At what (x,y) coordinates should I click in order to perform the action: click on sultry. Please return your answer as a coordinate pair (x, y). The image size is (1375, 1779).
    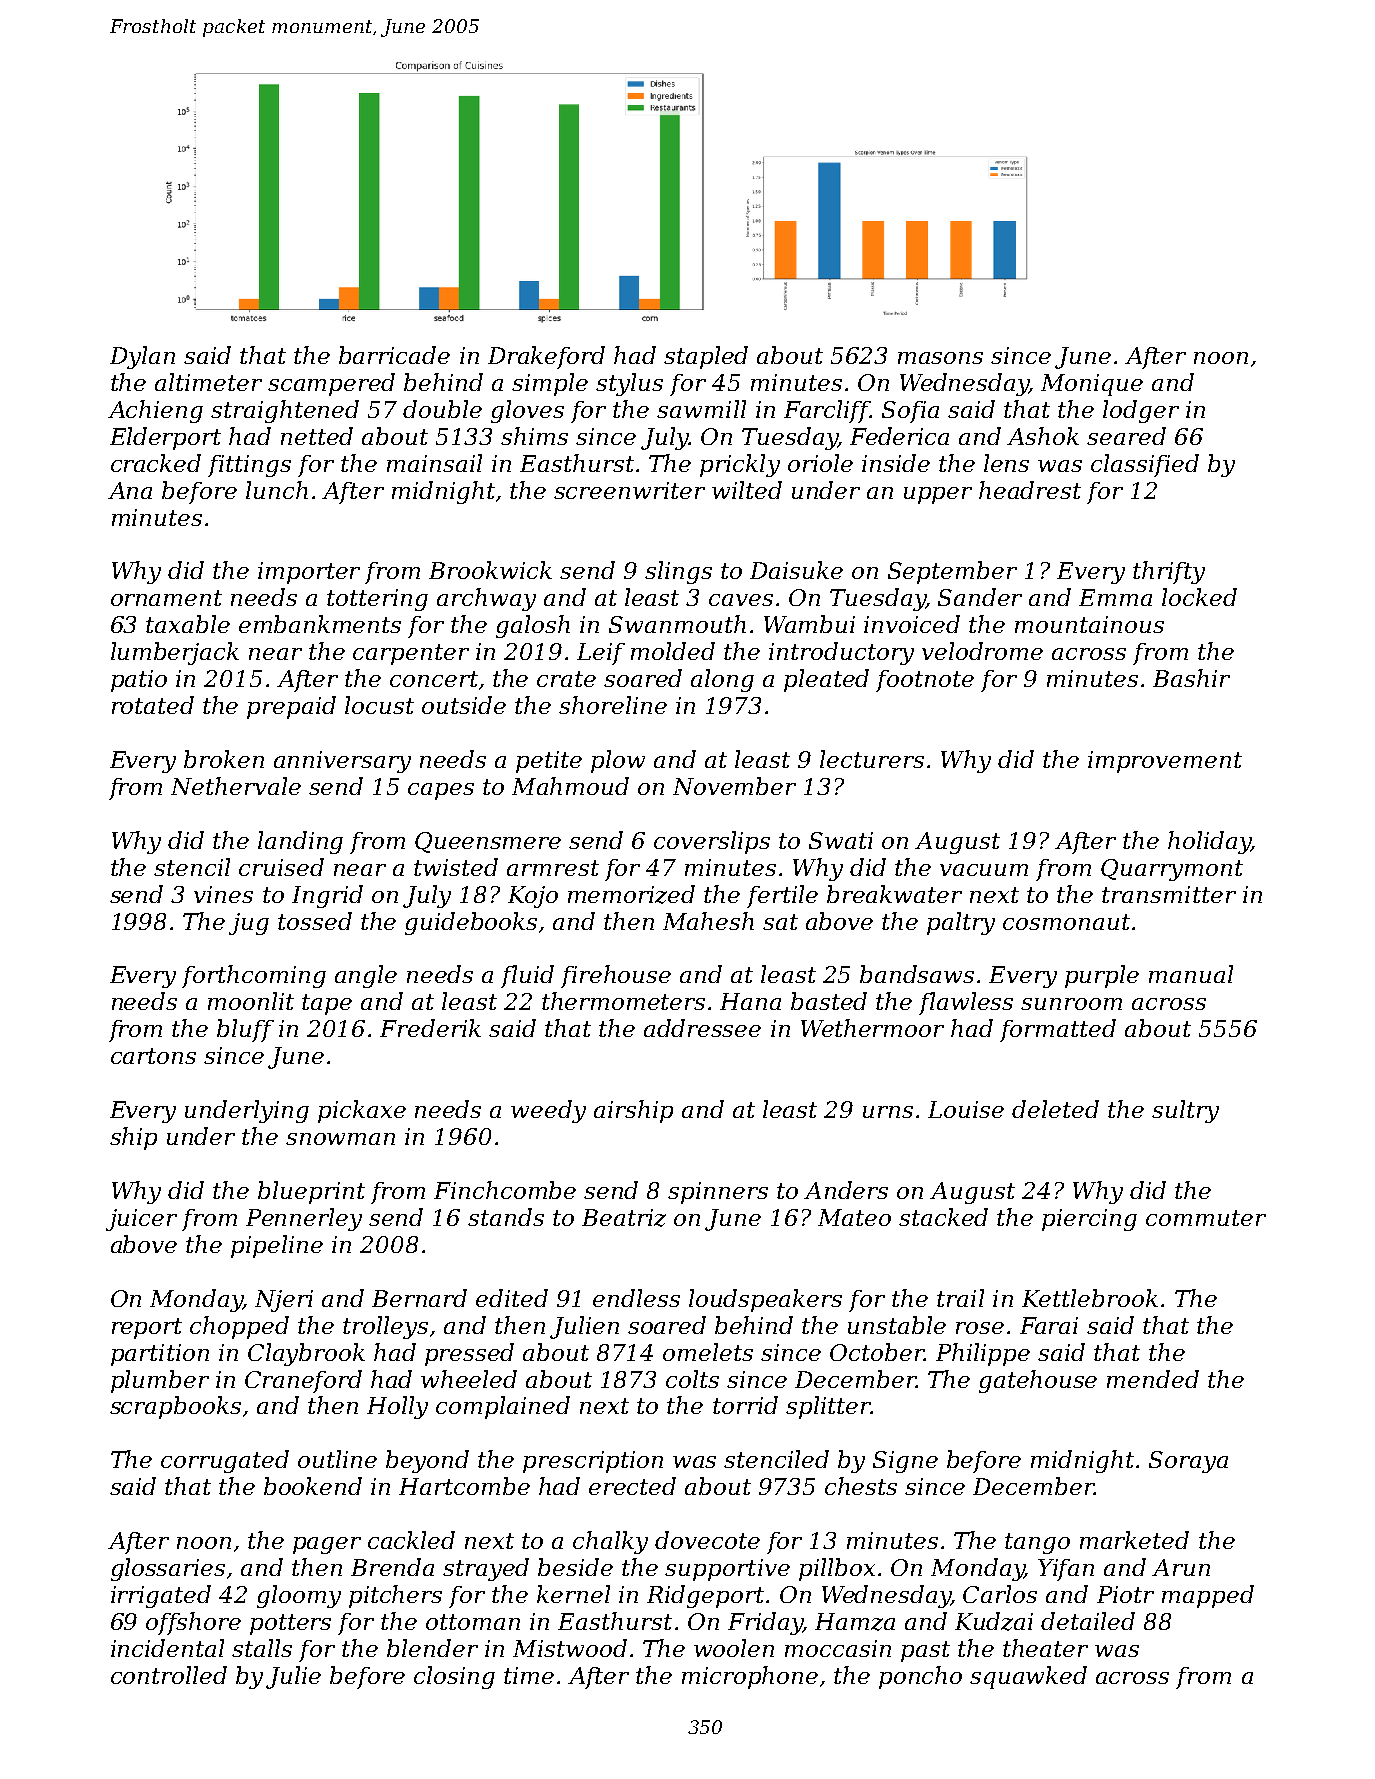
    Looking at the image, I should click on (1185, 1111).
